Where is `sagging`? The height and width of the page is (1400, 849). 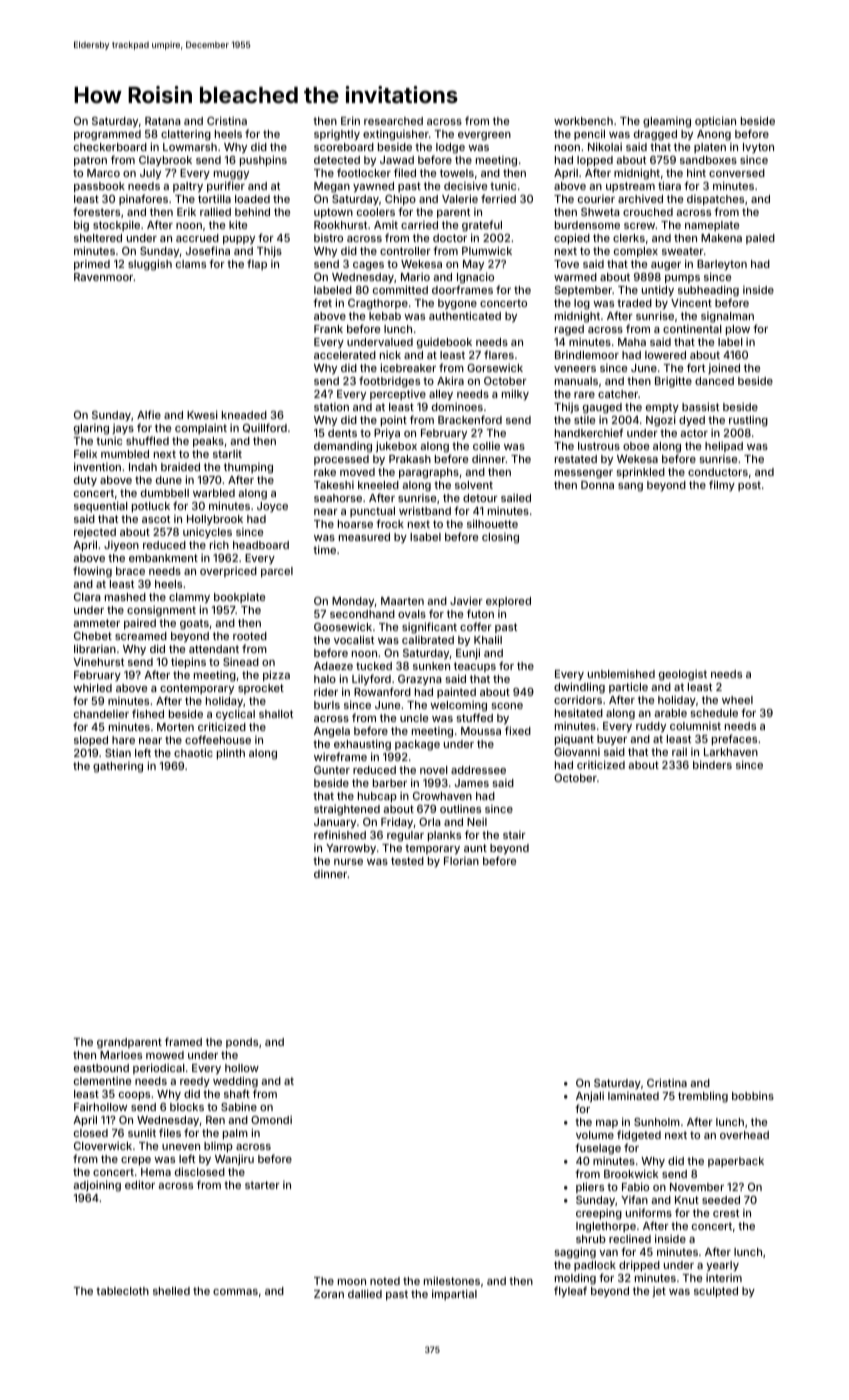
sagging is located at coordinates (575, 1253).
